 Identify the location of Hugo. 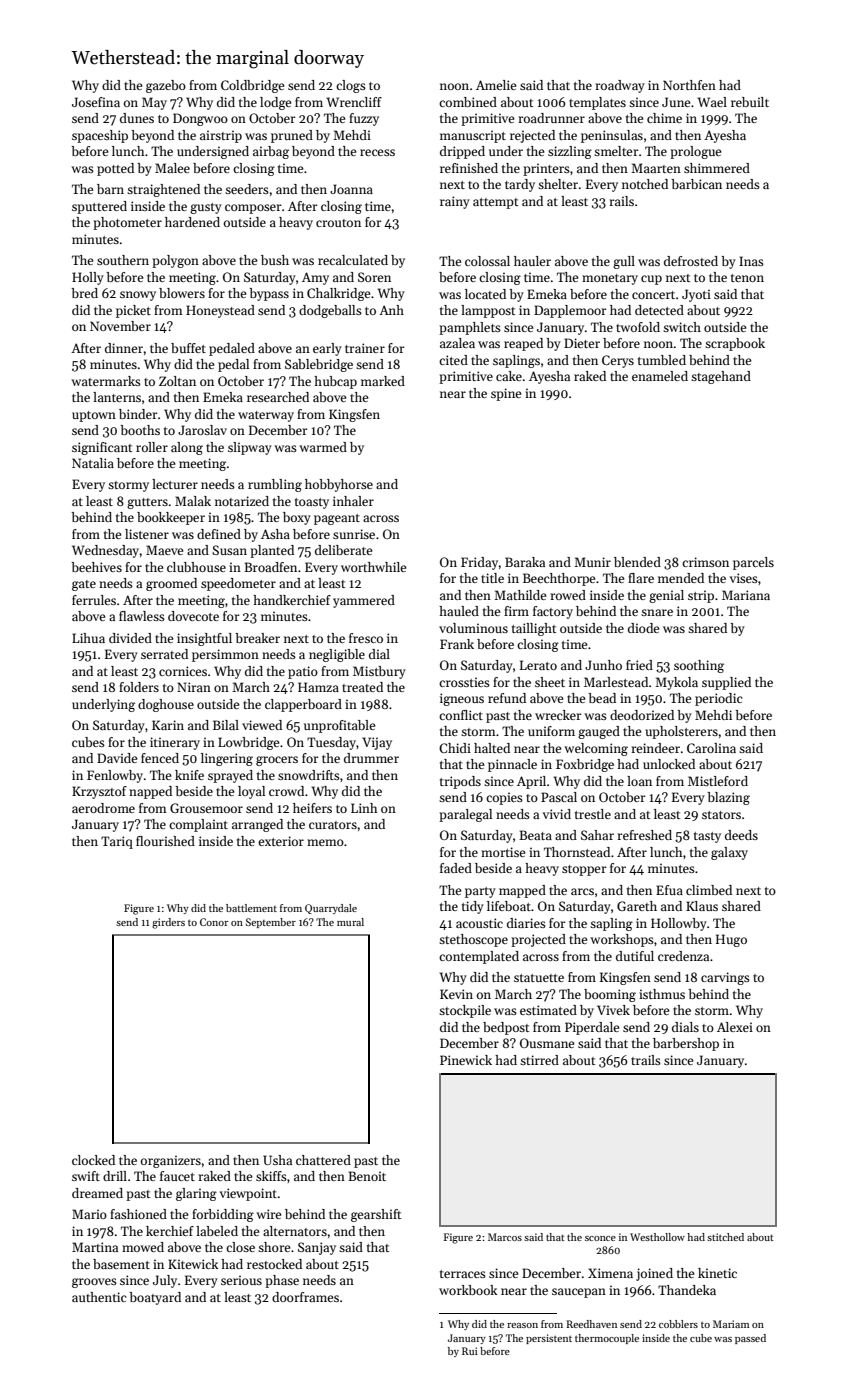
(731, 940).
